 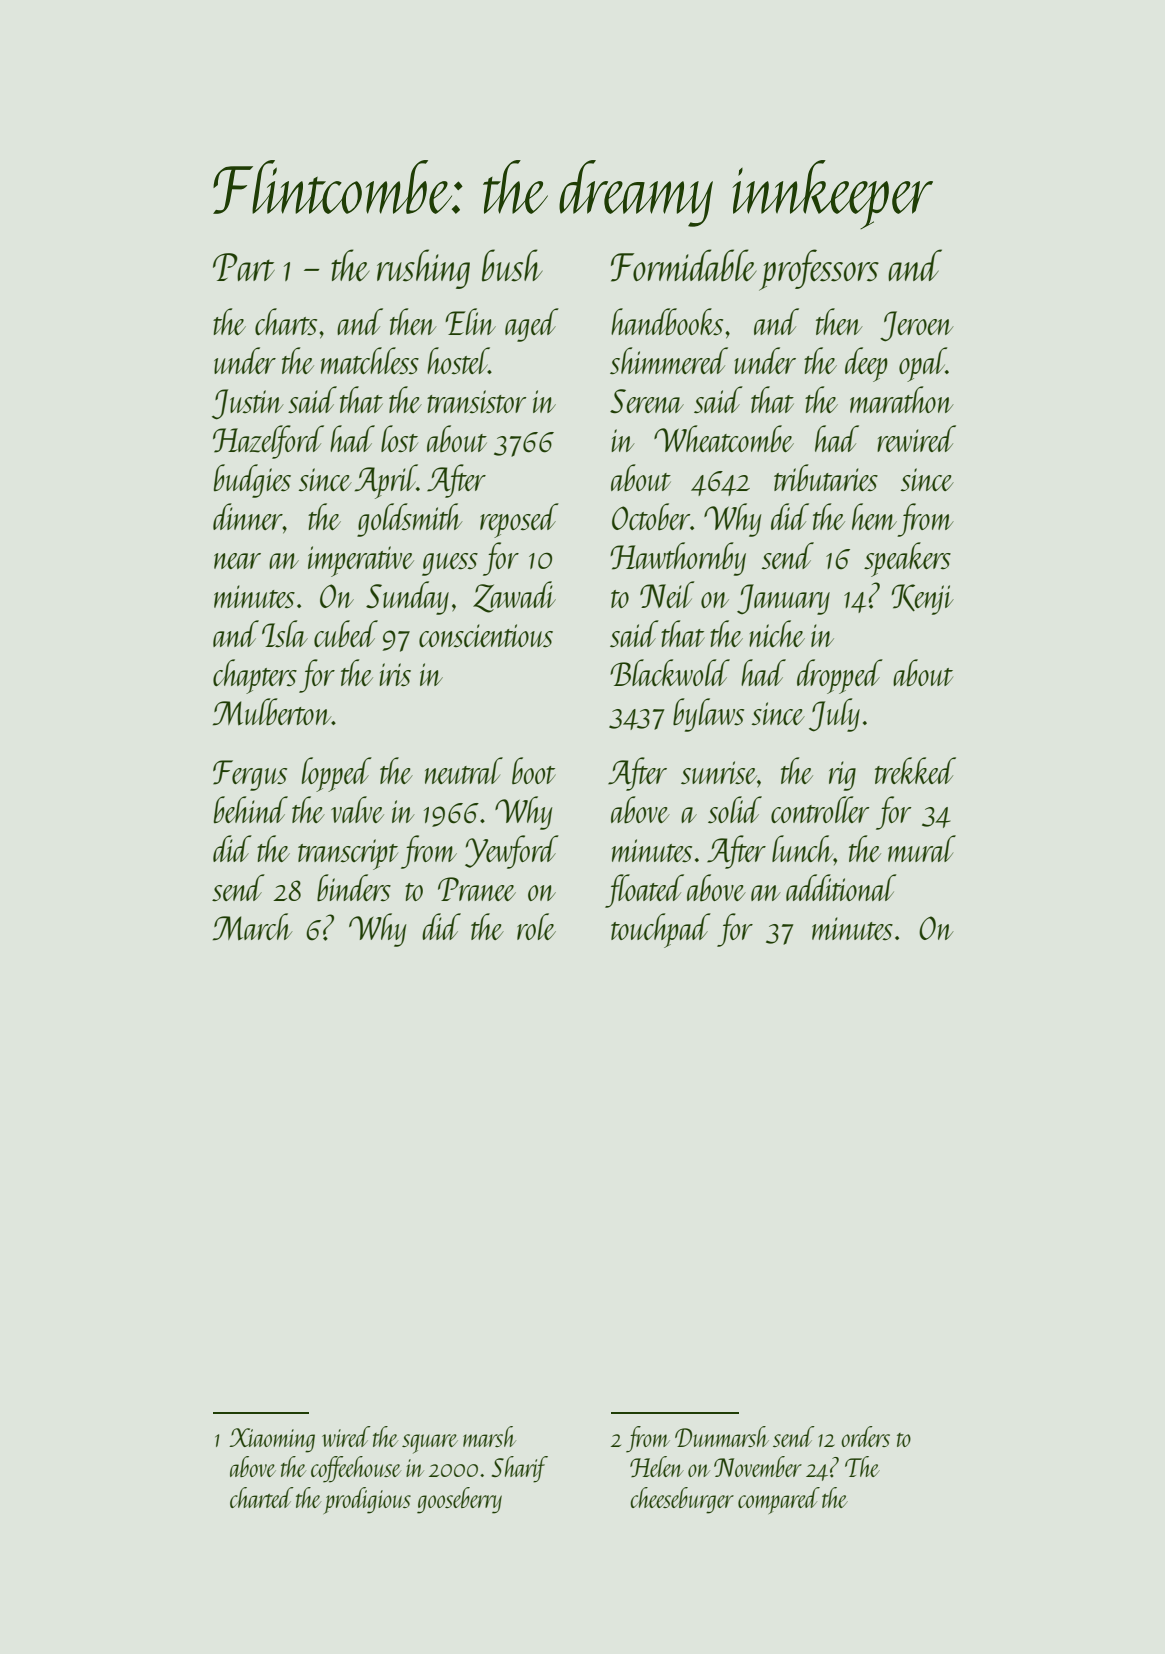 I want to click on Blackwold, so click(x=670, y=672).
